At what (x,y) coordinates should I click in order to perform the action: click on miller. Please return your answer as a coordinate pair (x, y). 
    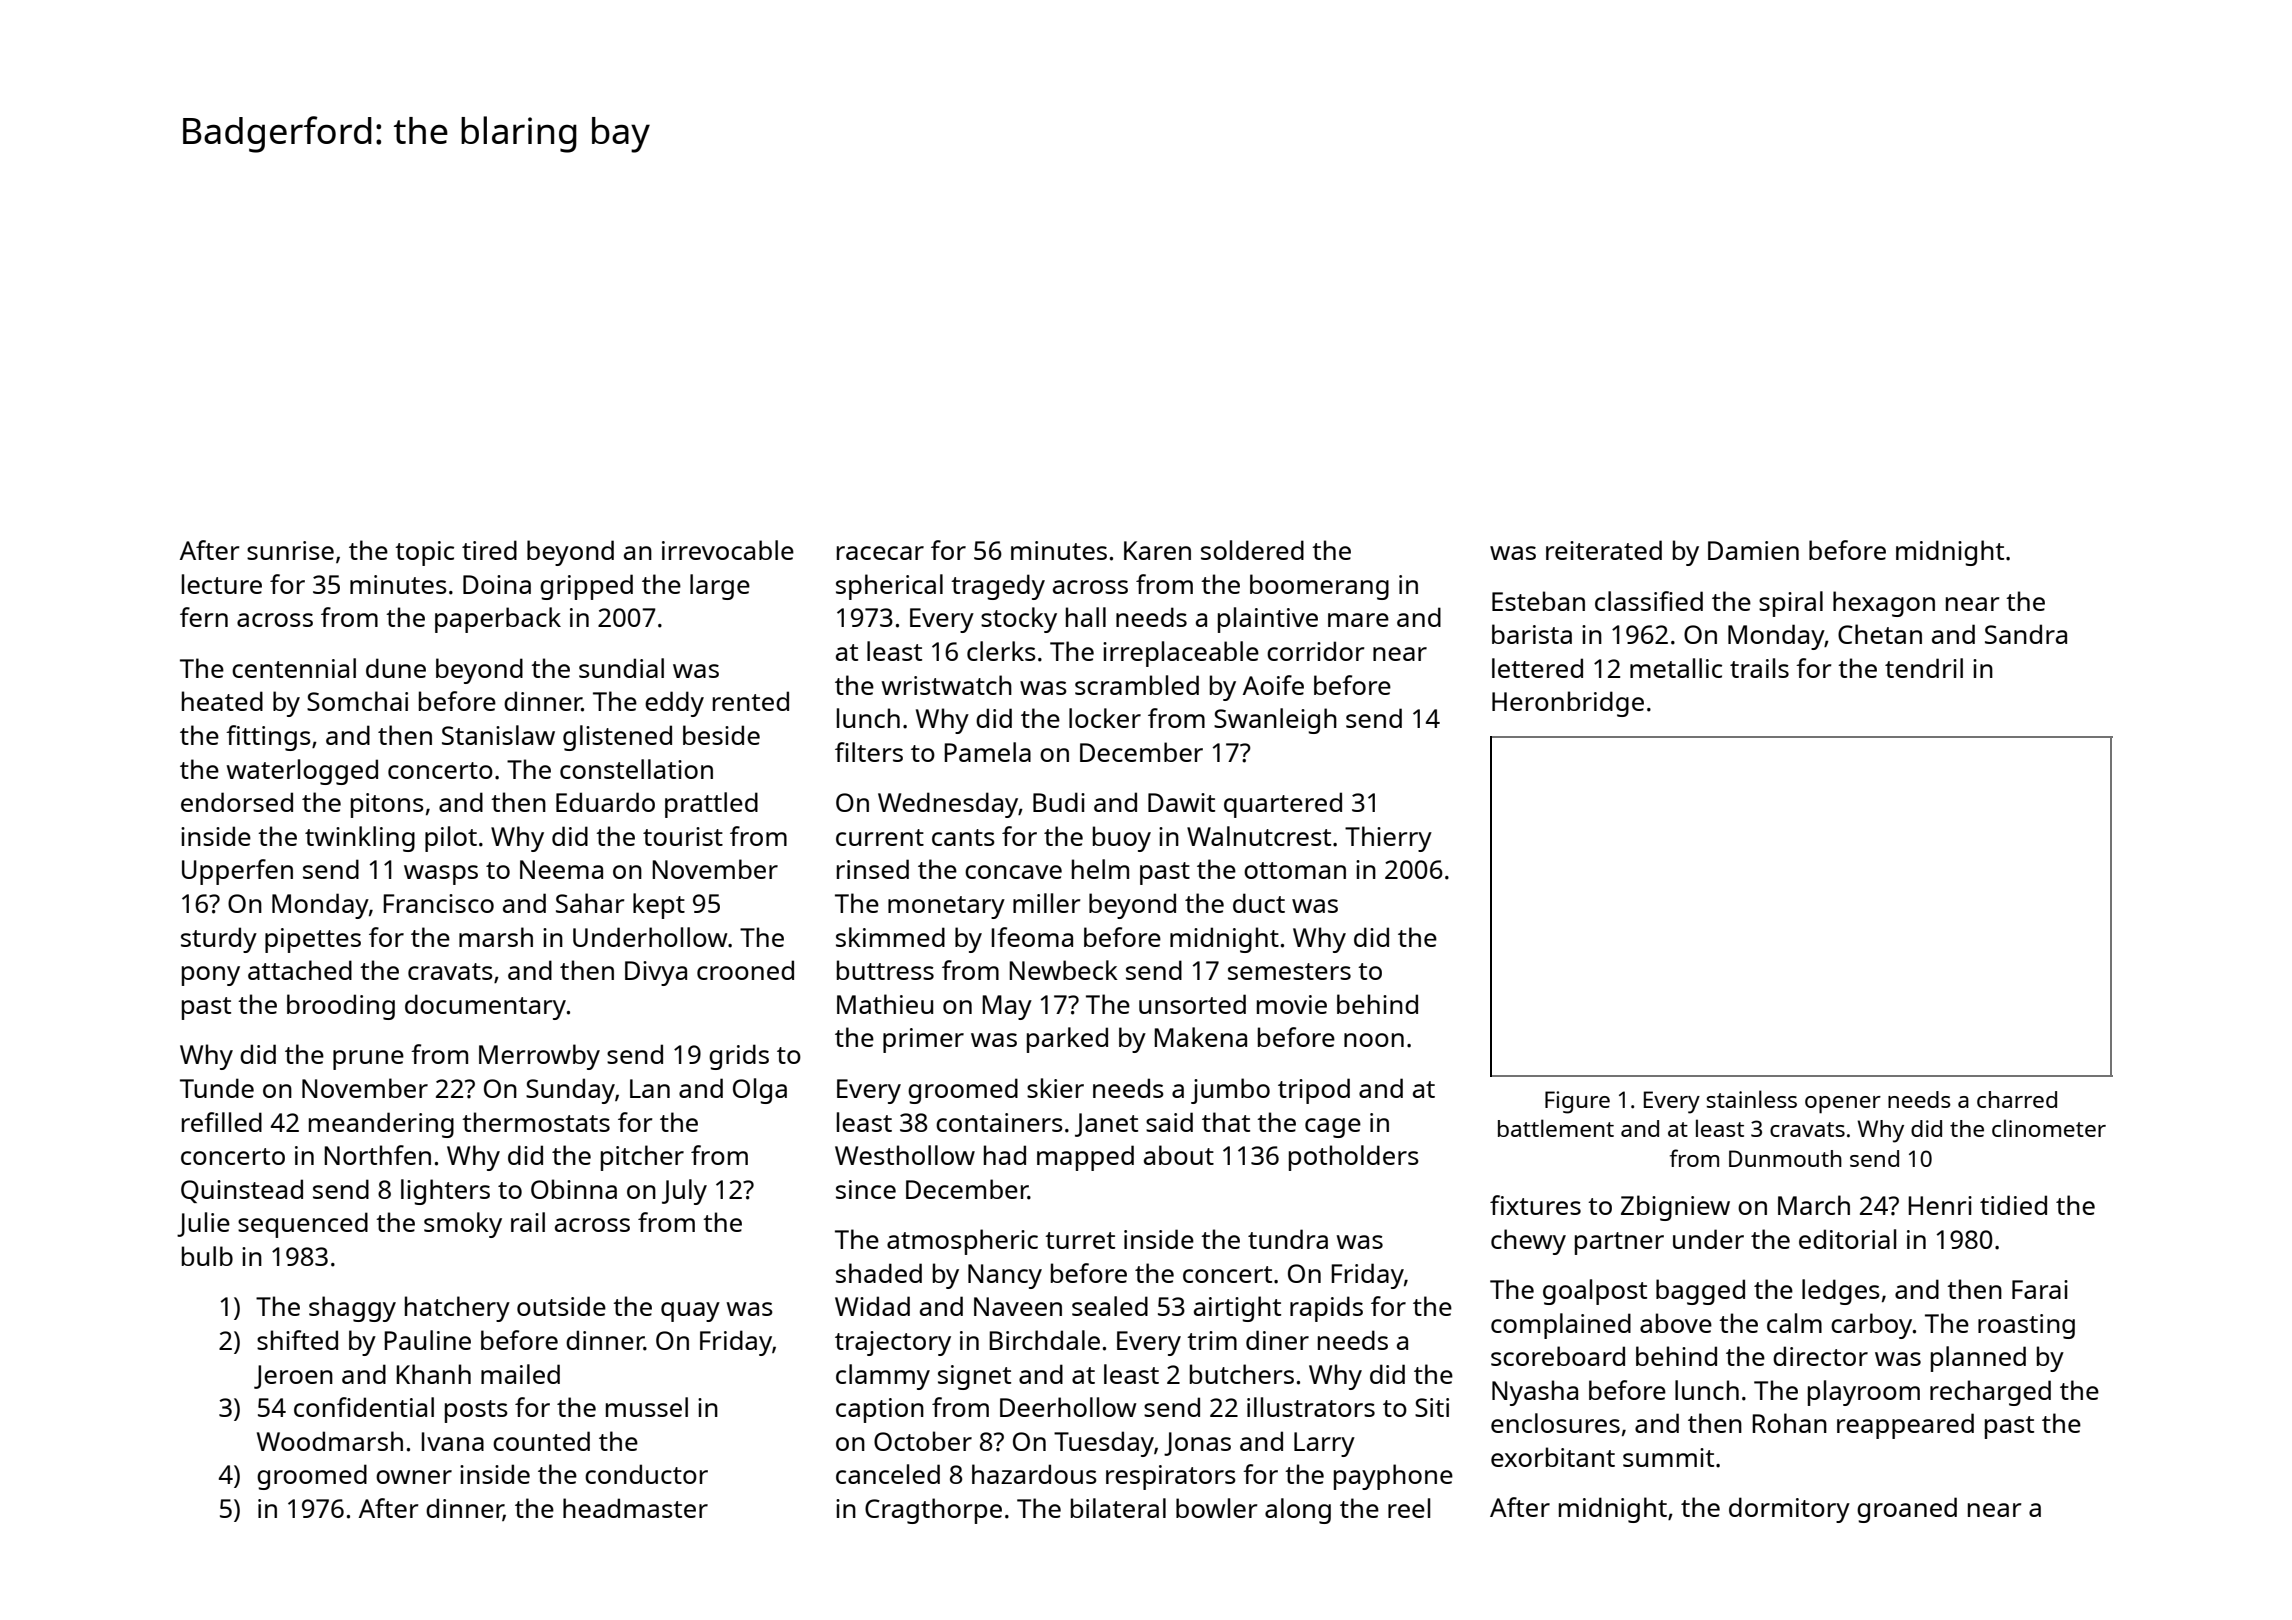
    Looking at the image, I should click on (1046, 903).
